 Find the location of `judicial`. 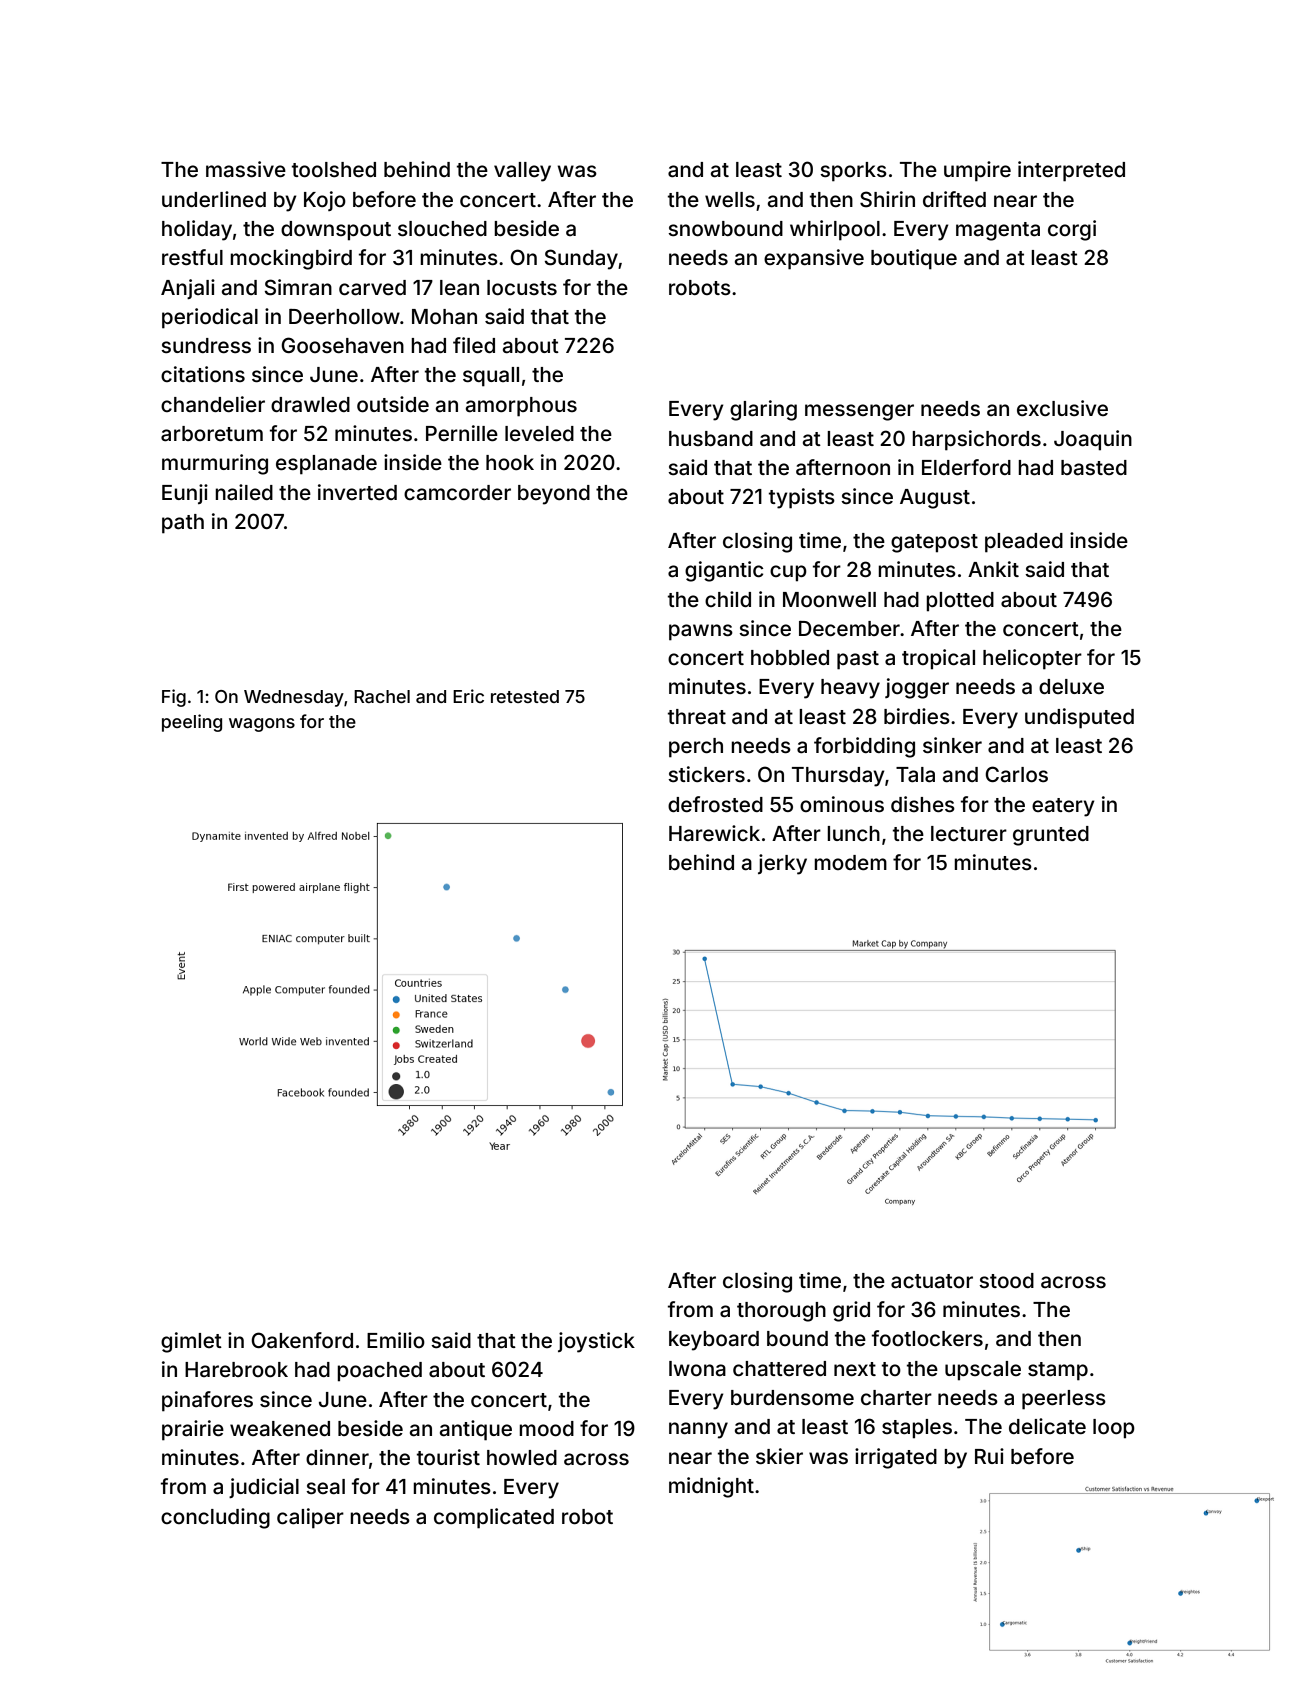

judicial is located at coordinates (264, 1488).
